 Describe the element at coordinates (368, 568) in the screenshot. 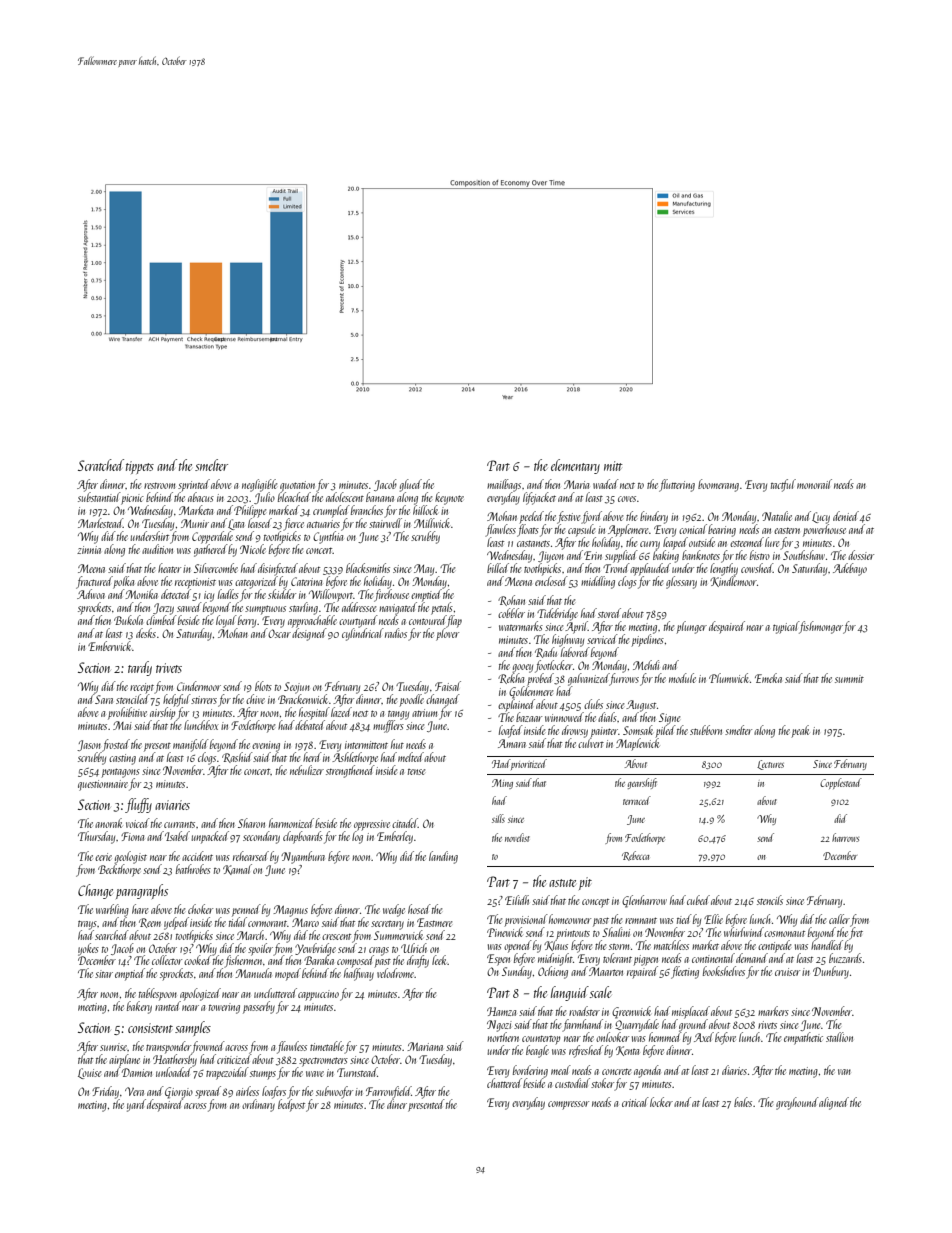

I see `blacksmiths` at that location.
